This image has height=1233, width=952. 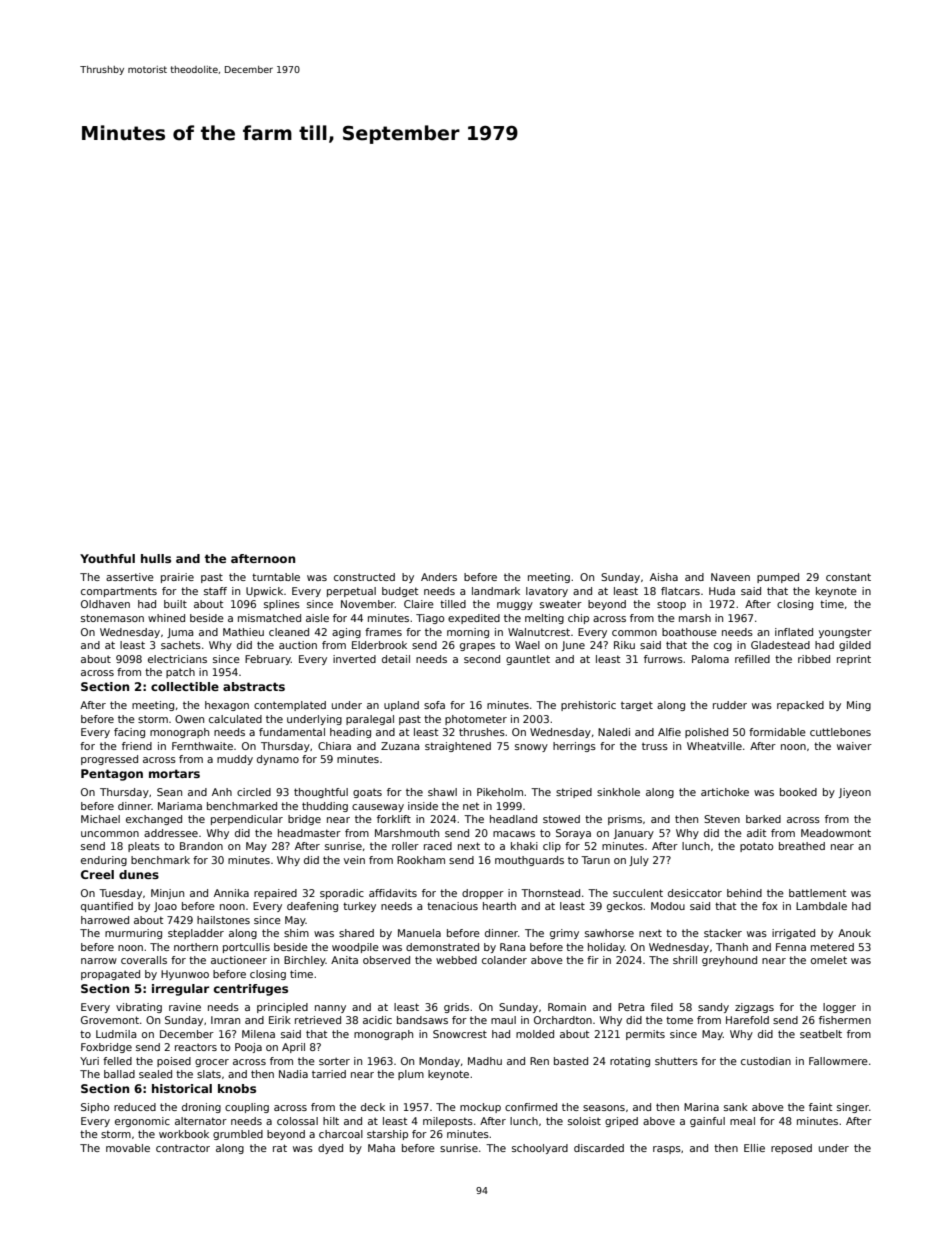 What do you see at coordinates (747, 1020) in the image?
I see `Harefold` at bounding box center [747, 1020].
